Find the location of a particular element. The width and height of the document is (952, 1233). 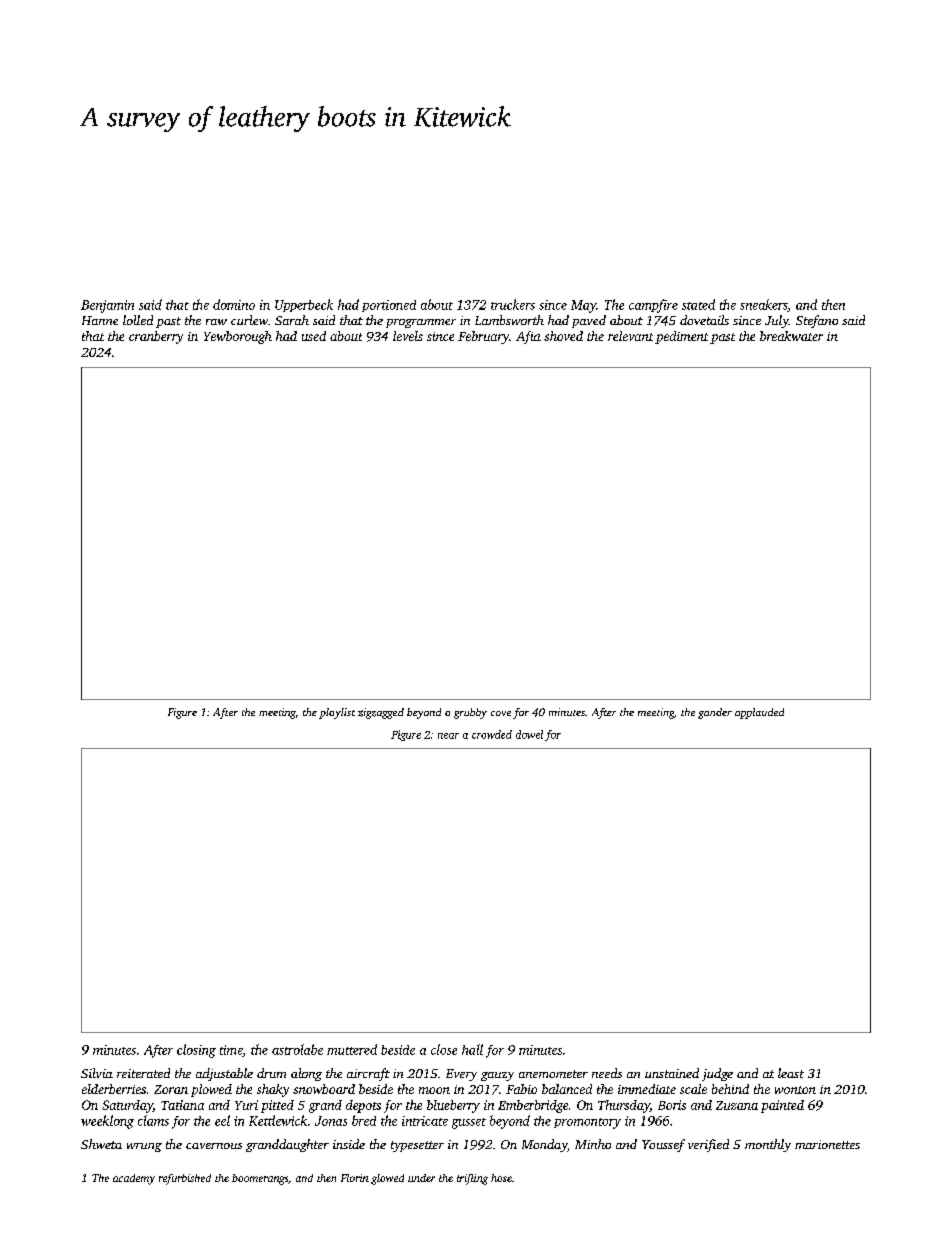

portioned is located at coordinates (389, 306).
